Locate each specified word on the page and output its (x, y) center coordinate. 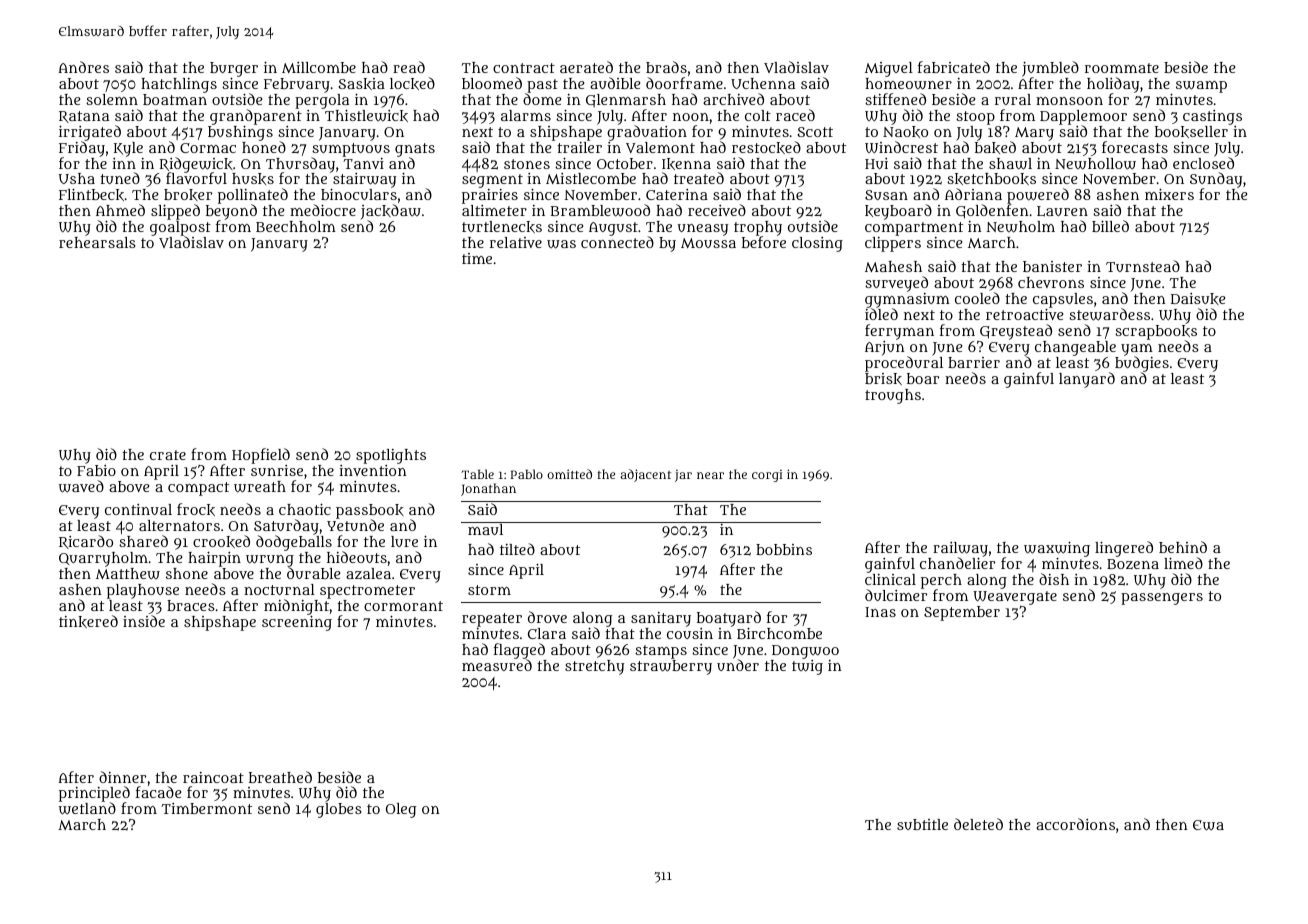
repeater (492, 620)
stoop (975, 118)
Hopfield (261, 456)
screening (297, 623)
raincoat (213, 777)
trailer (579, 147)
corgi (767, 475)
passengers (1162, 599)
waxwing (1057, 549)
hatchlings (179, 85)
